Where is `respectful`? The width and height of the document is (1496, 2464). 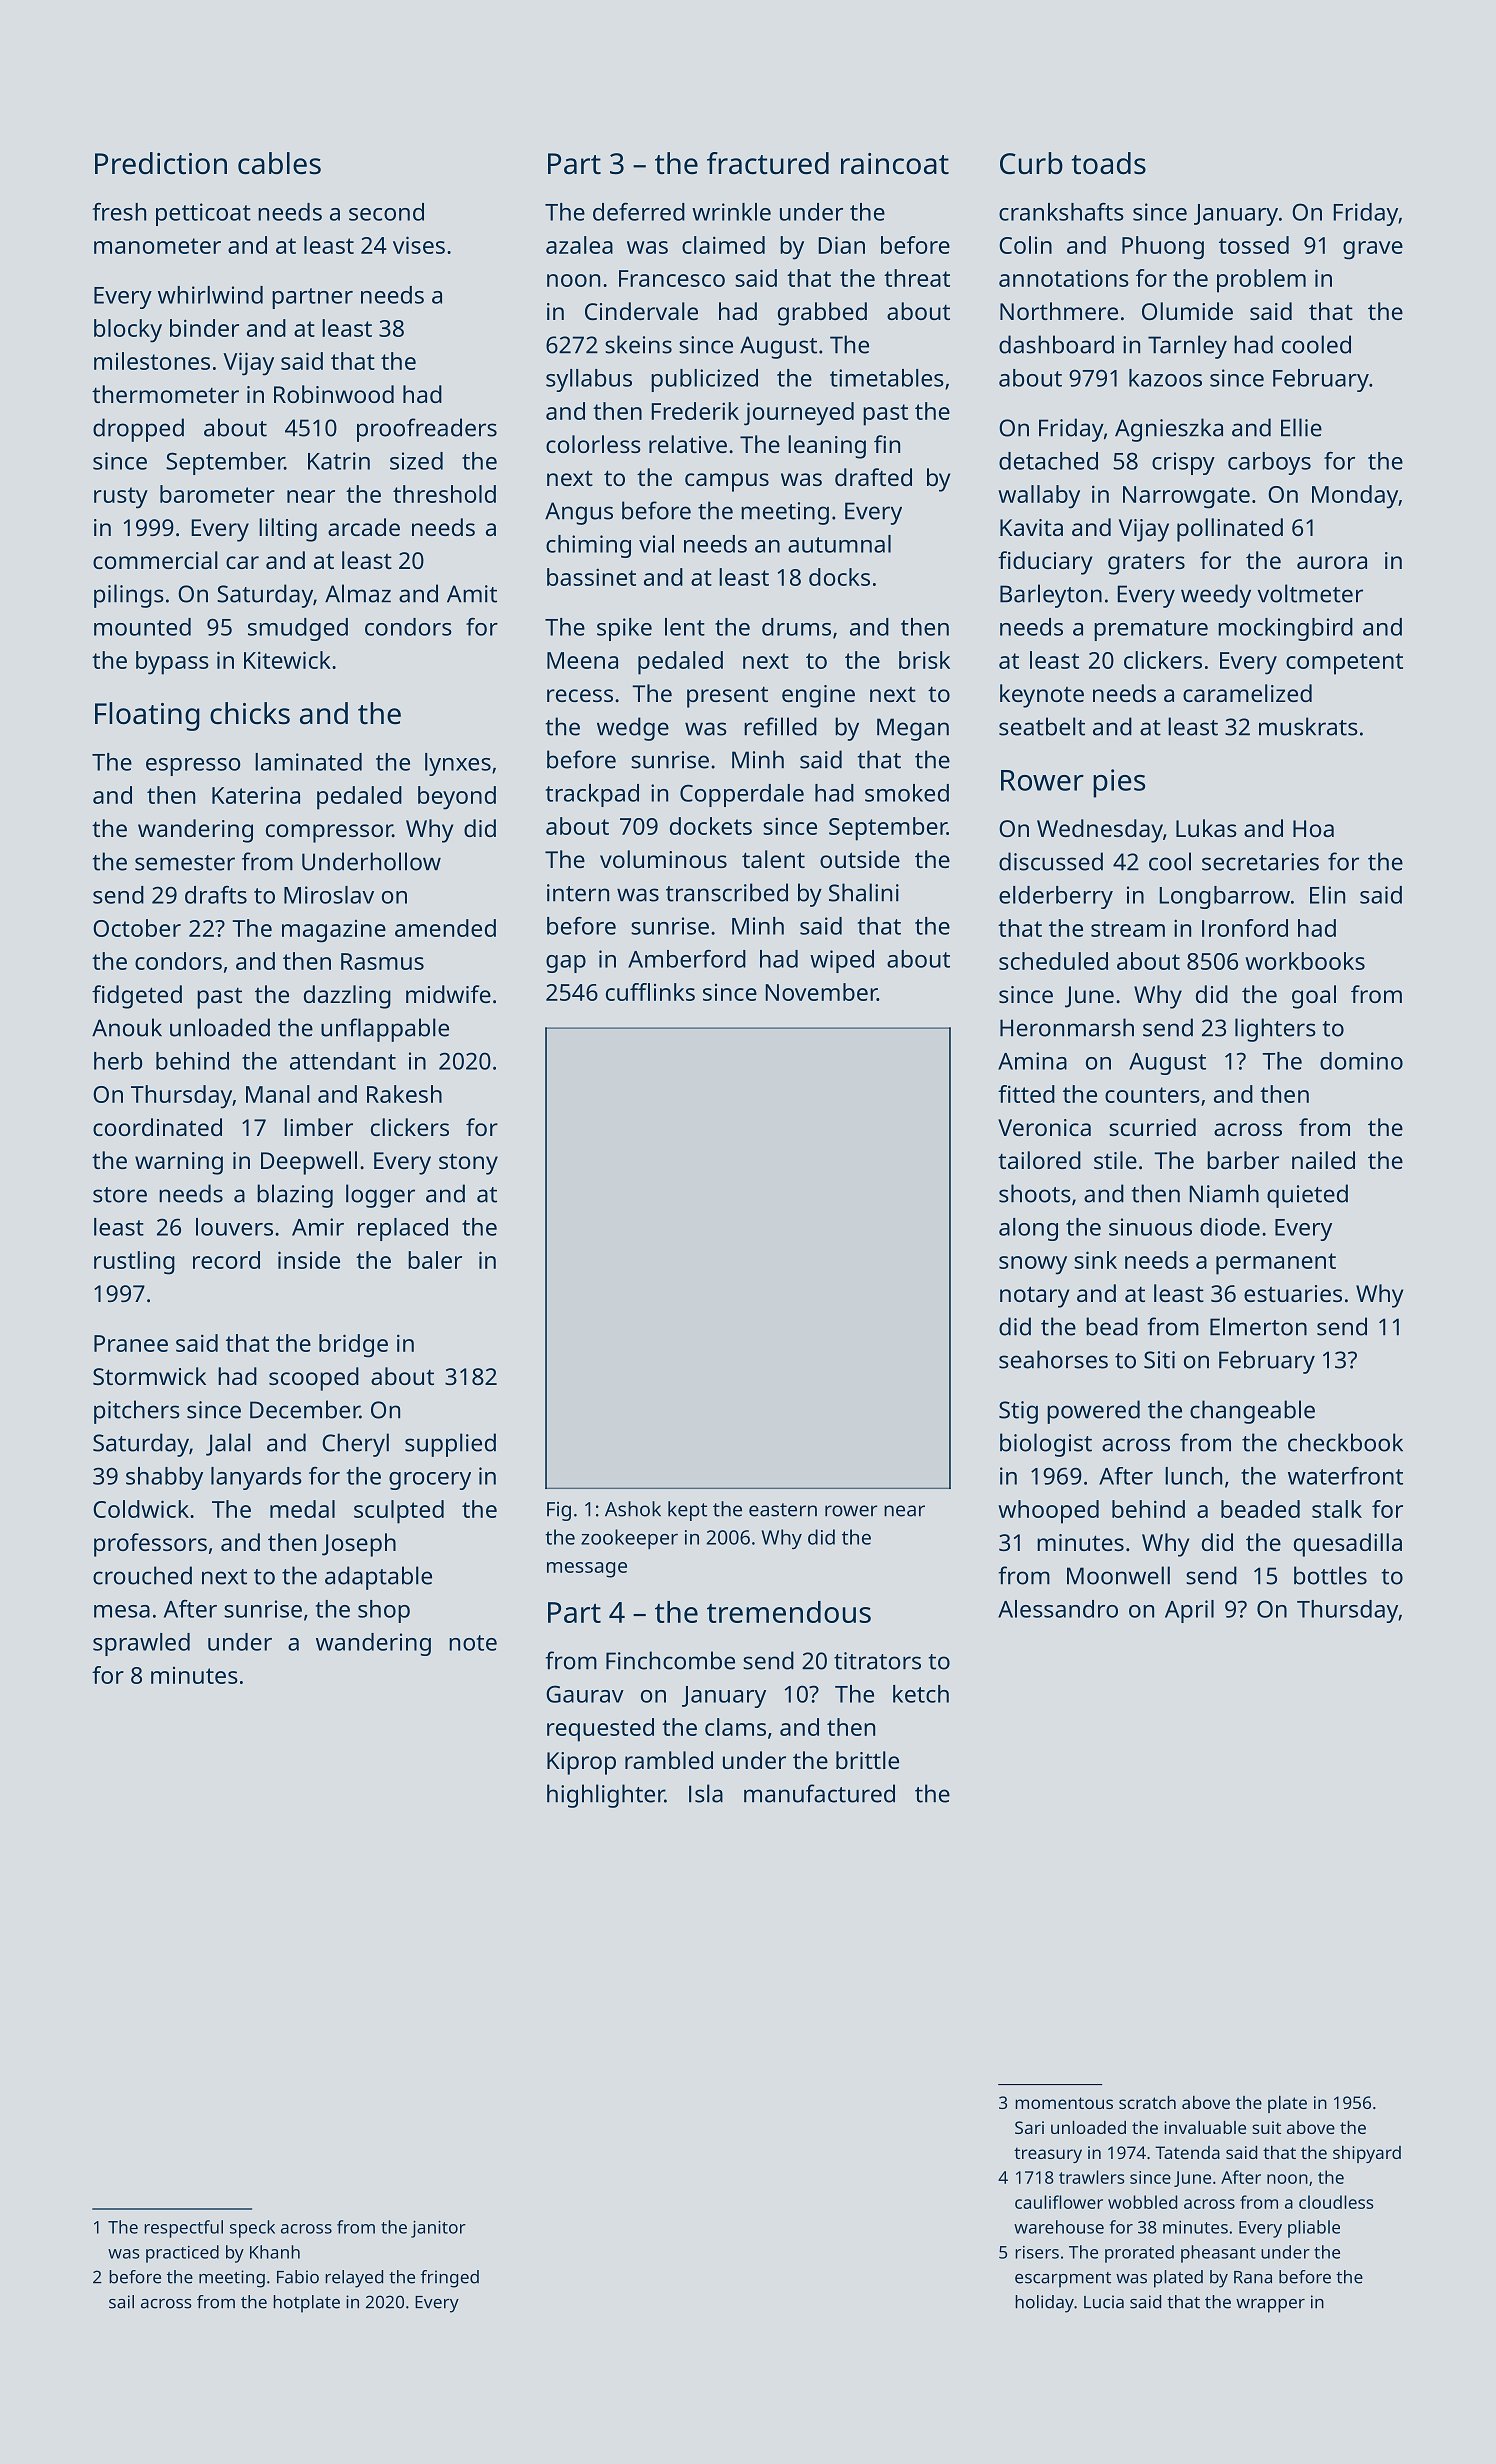 respectful is located at coordinates (183, 2229).
